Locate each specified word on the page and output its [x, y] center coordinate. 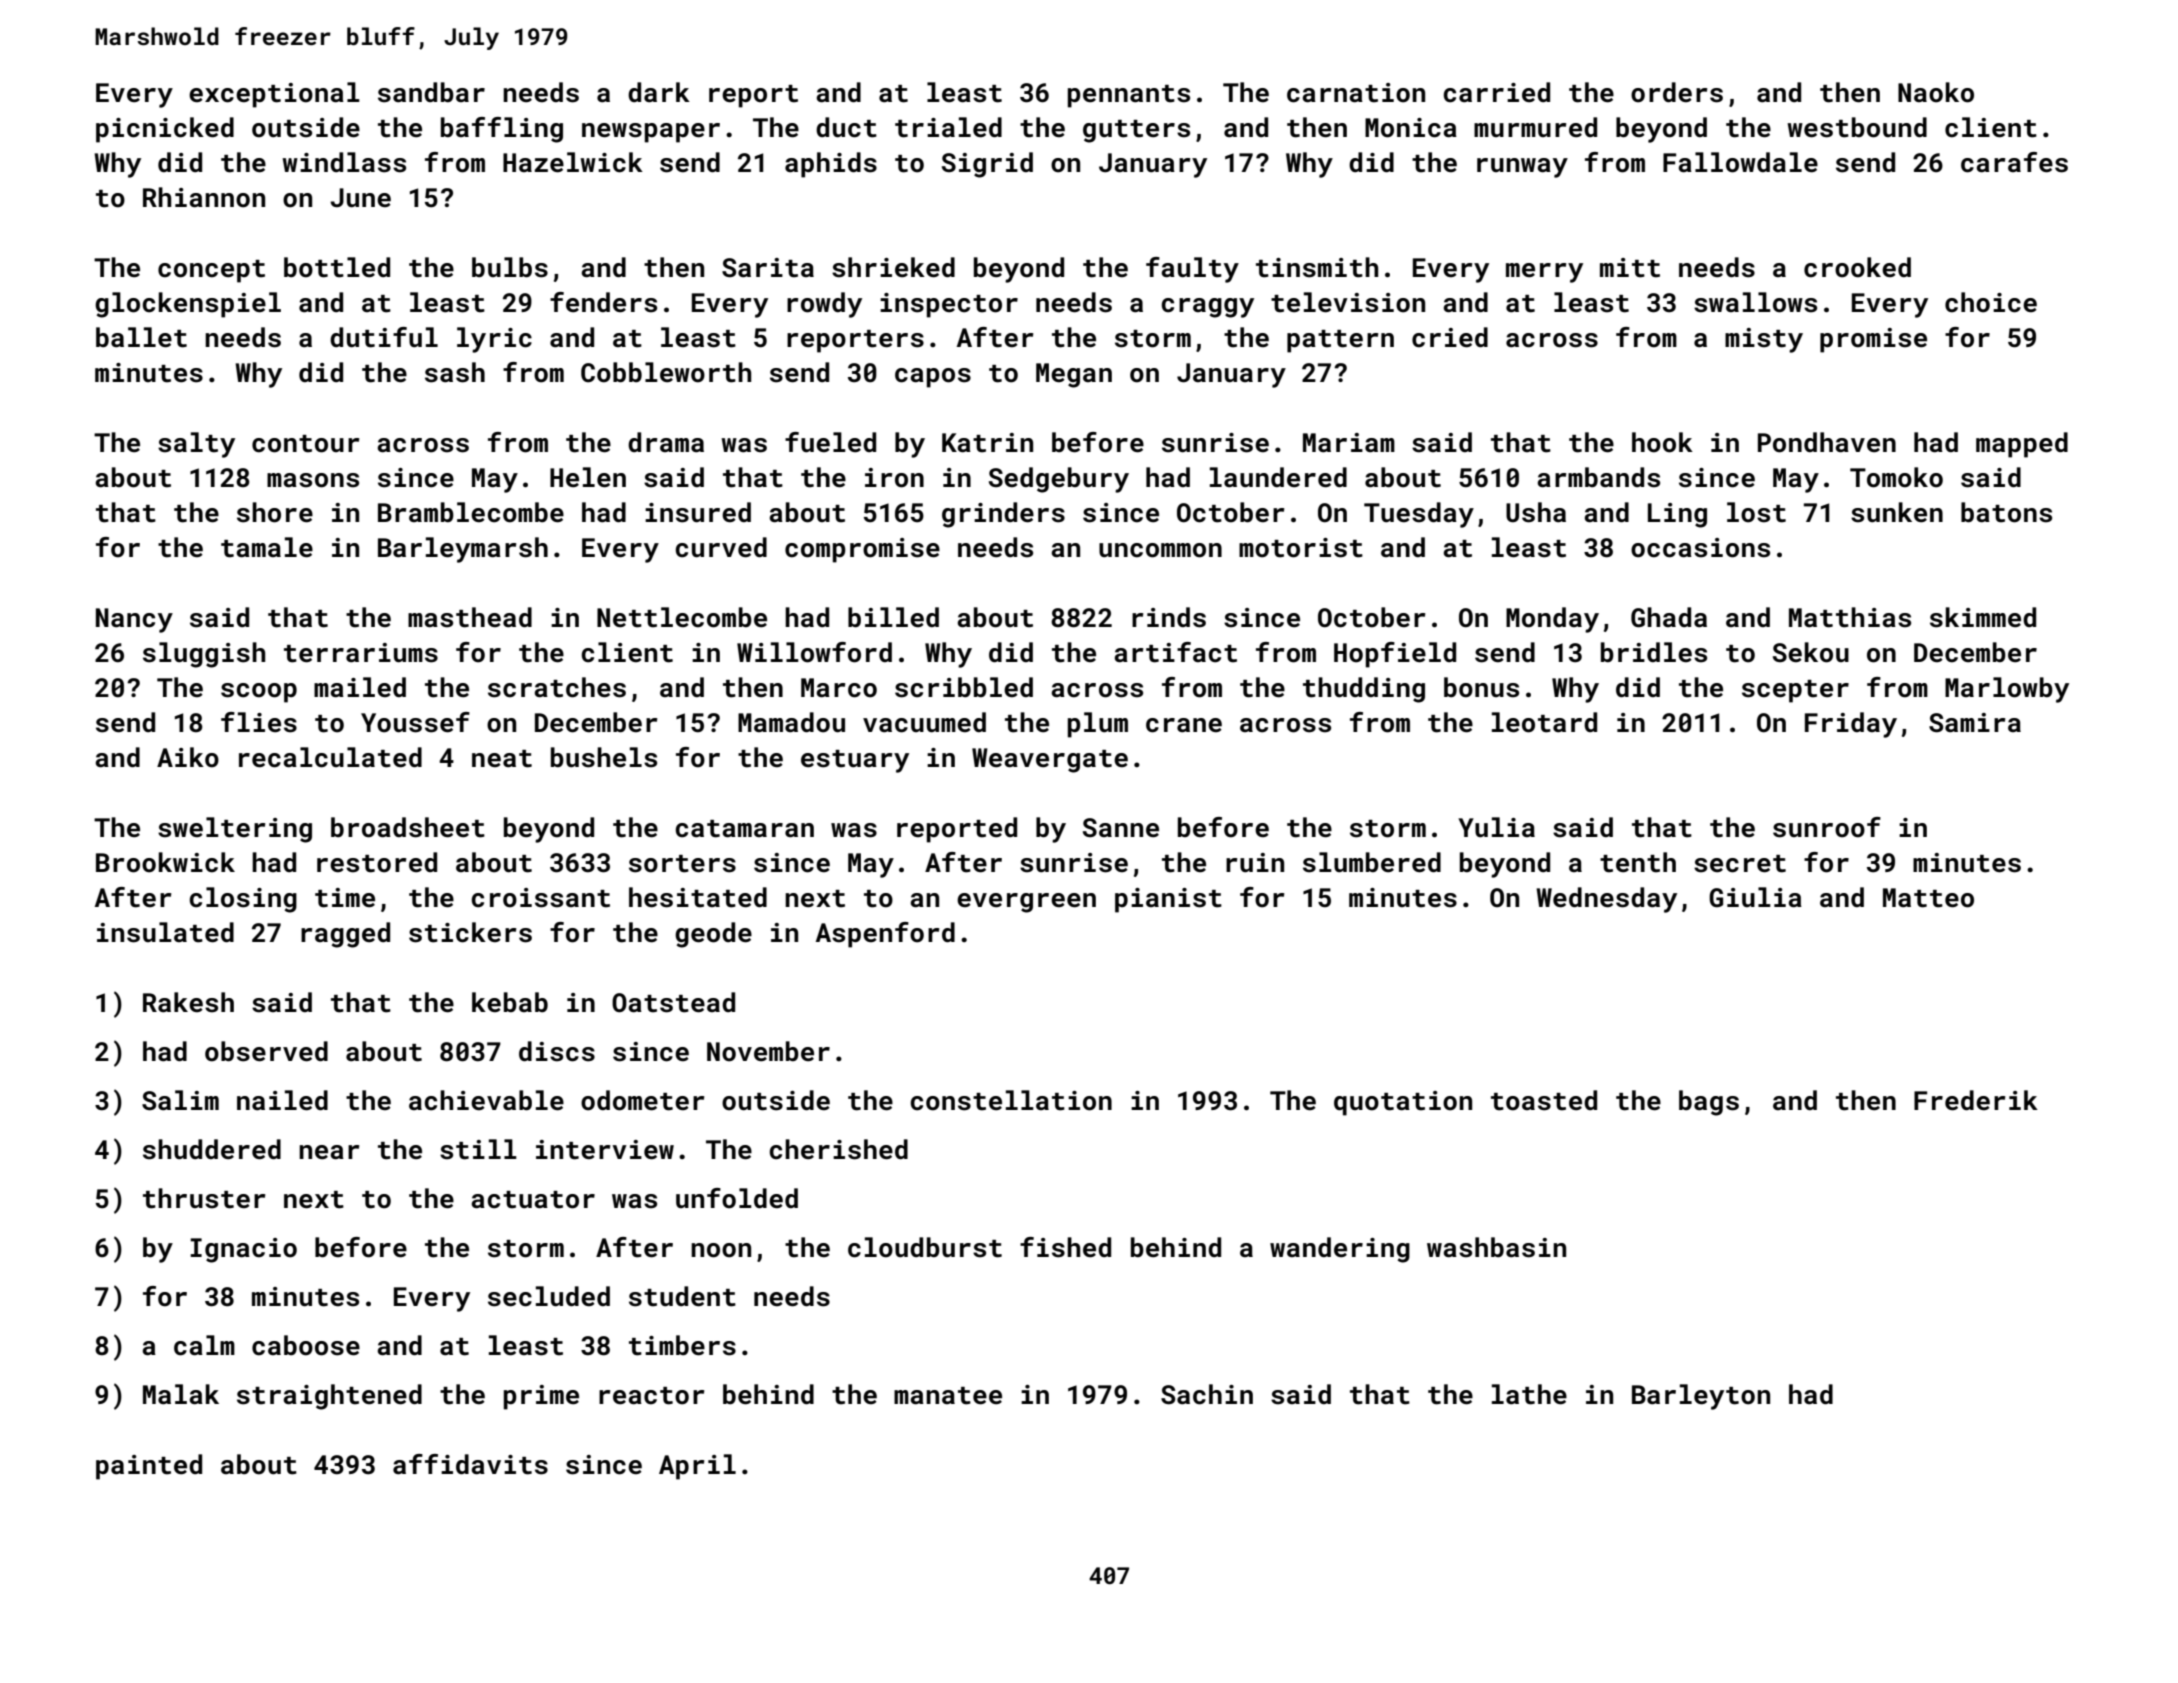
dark [659, 92]
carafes [2014, 162]
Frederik [1976, 1100]
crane [1184, 725]
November [768, 1051]
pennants [1129, 96]
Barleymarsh [463, 550]
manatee [948, 1396]
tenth [1638, 862]
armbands [1598, 477]
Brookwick [165, 862]
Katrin [987, 443]
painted [149, 1467]
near [329, 1152]
